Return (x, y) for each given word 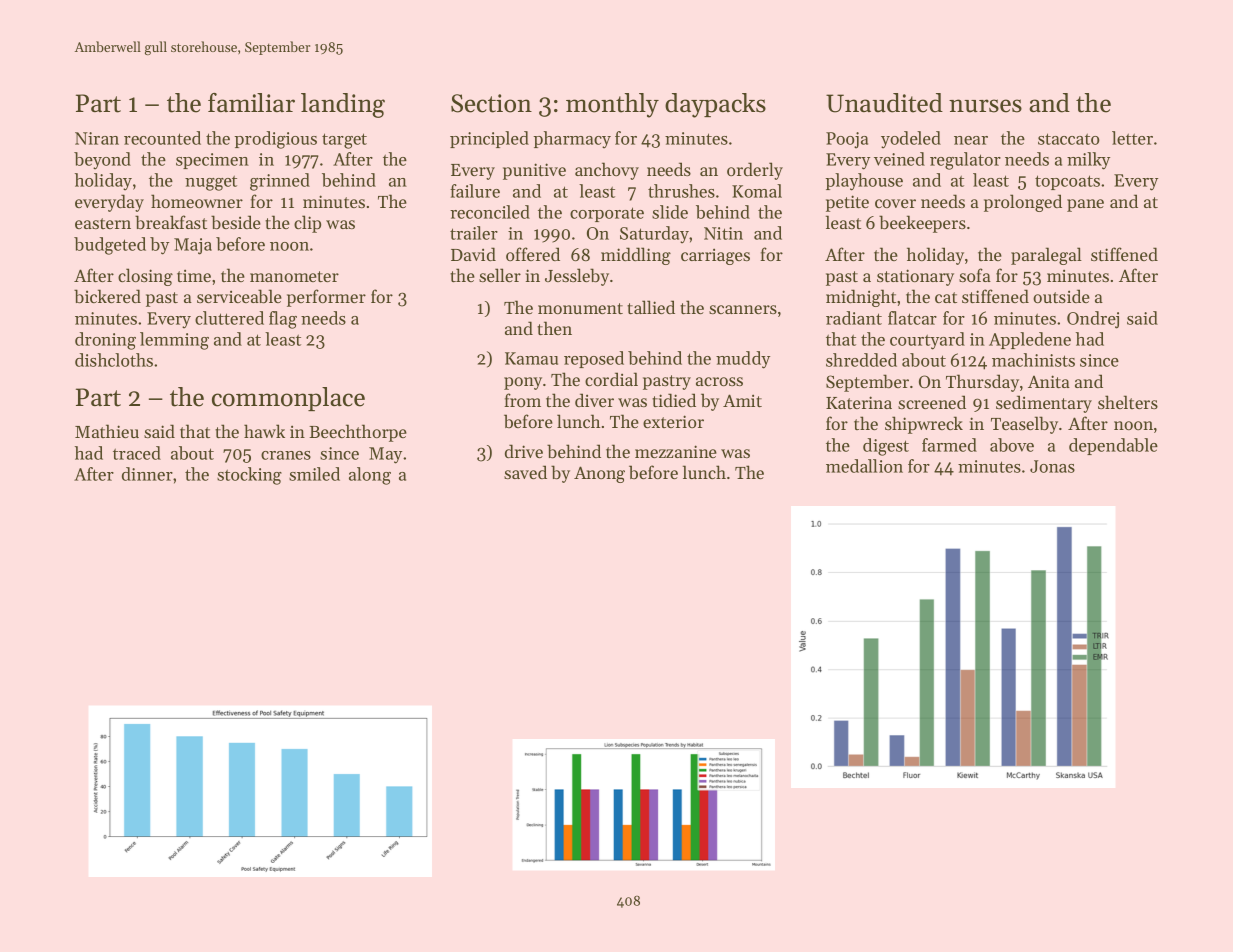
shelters (1128, 402)
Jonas (1052, 466)
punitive (534, 171)
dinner (147, 474)
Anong (599, 474)
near (971, 140)
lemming (174, 341)
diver (594, 400)
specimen (212, 161)
